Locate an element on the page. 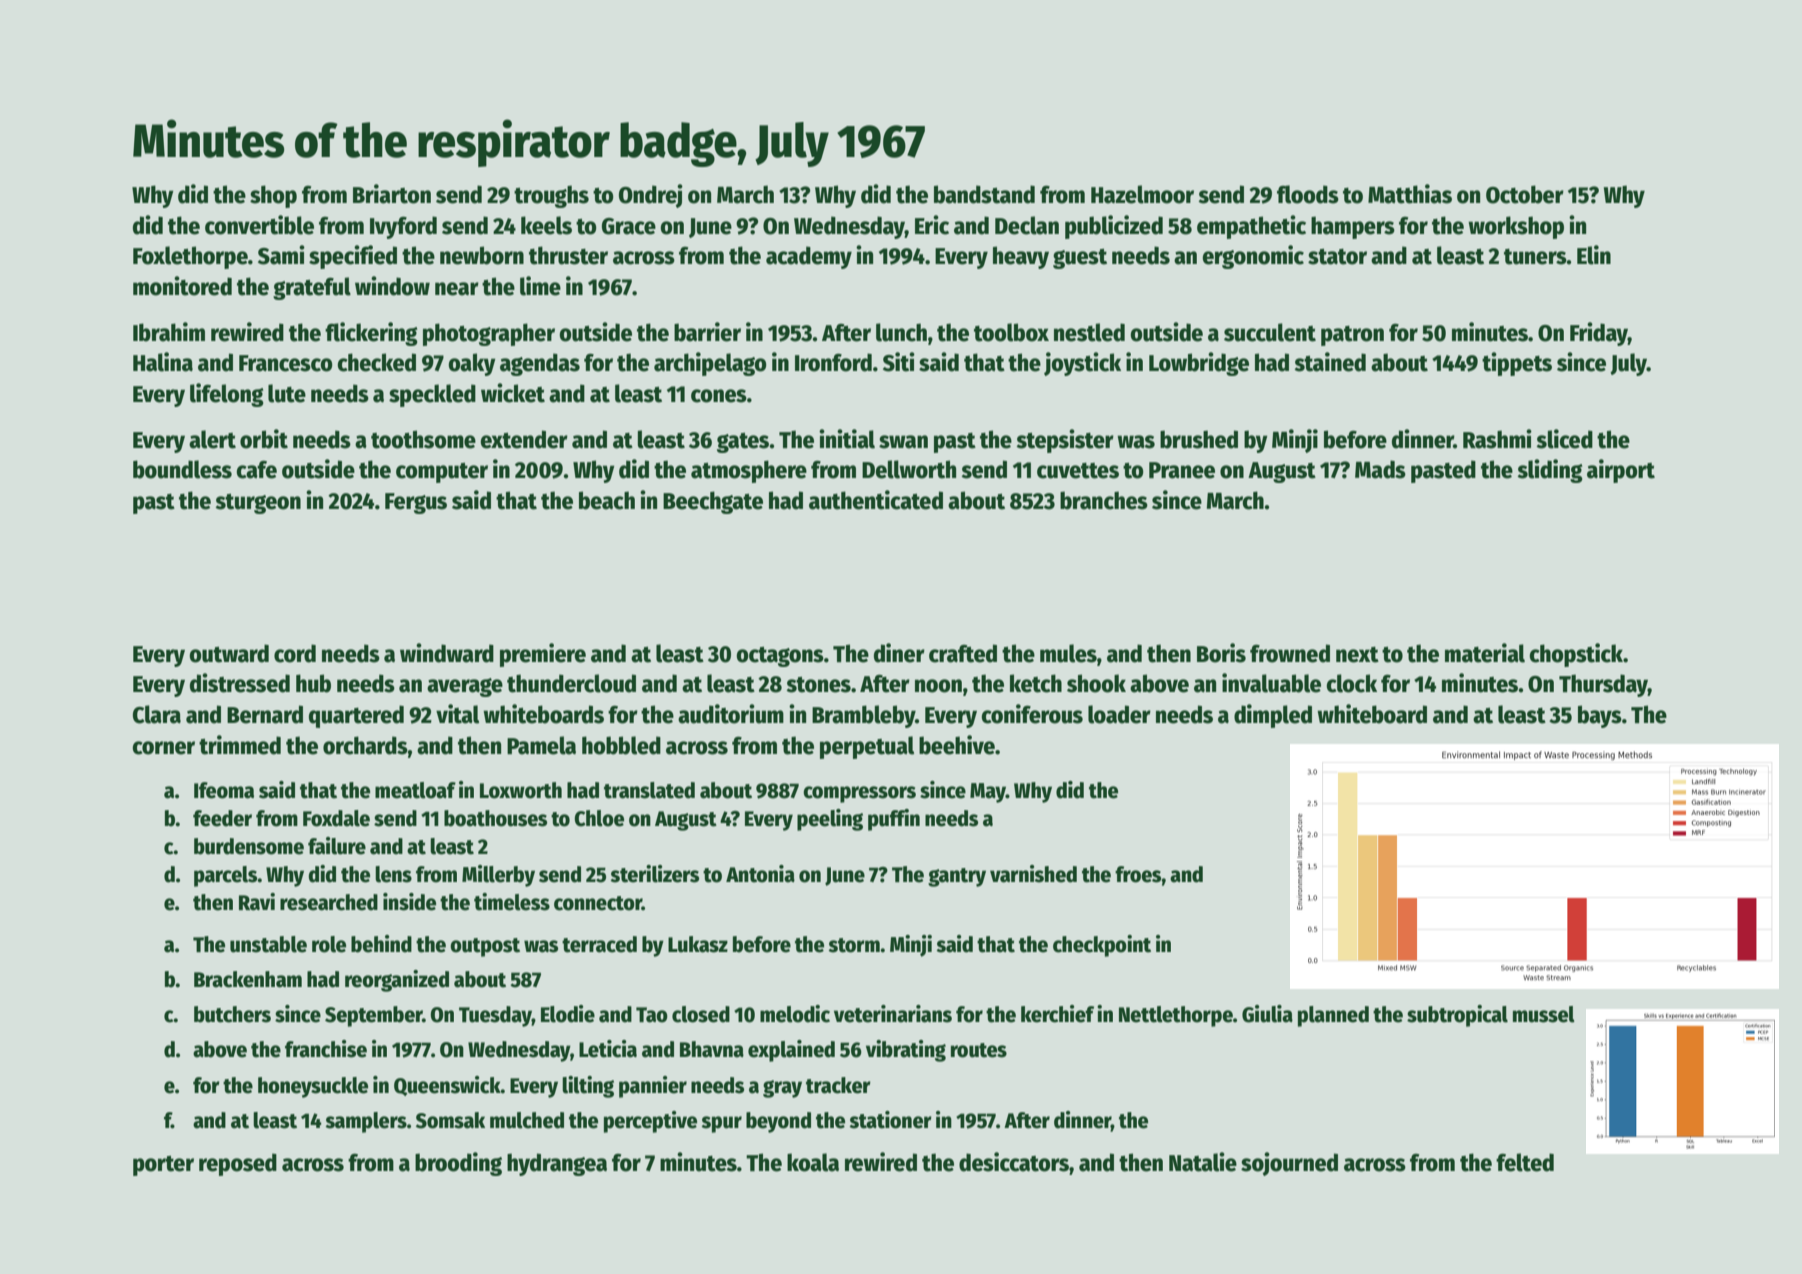 The height and width of the document is (1274, 1802). chopstick is located at coordinates (1576, 655).
